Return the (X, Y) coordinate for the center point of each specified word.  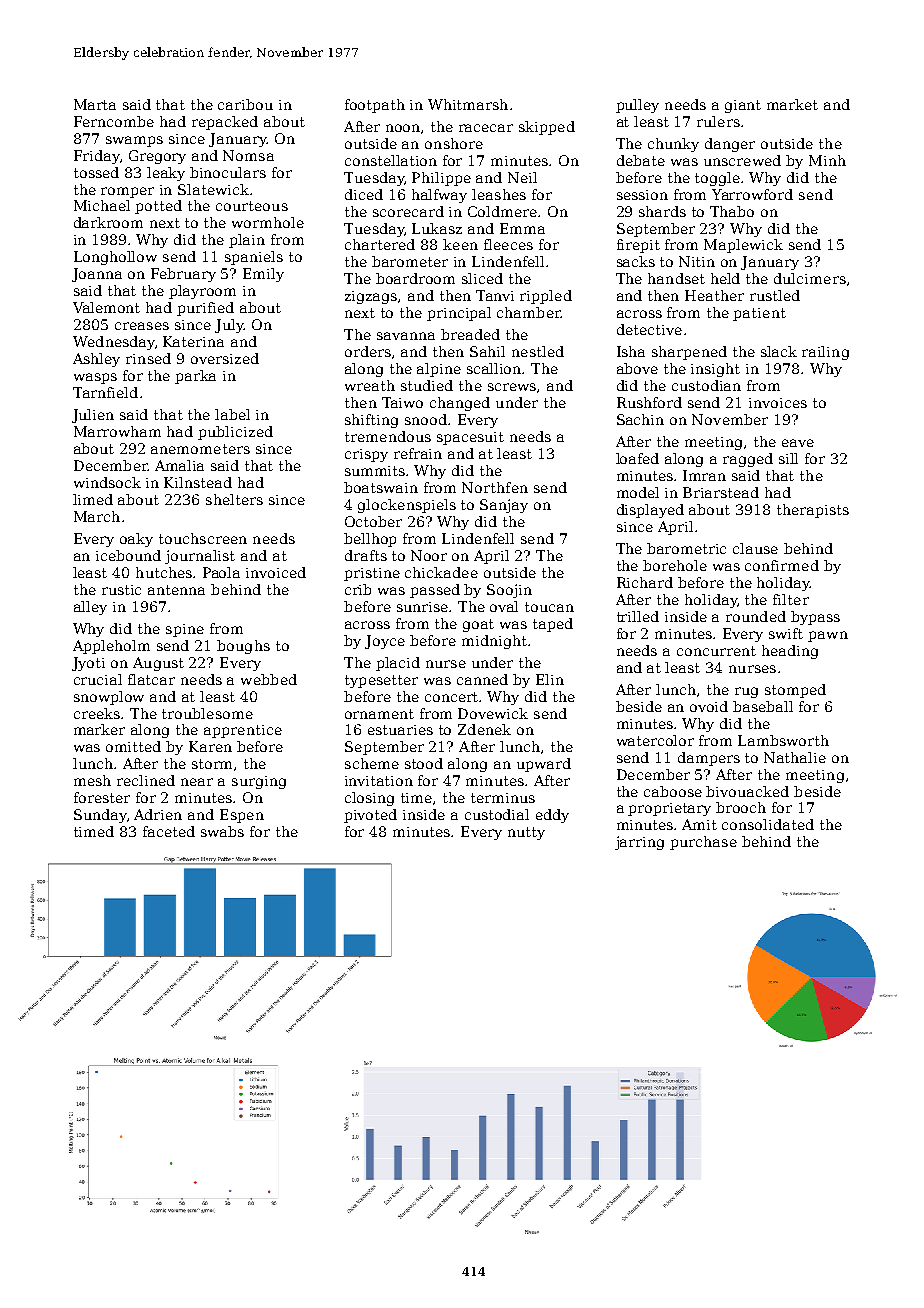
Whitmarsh (468, 104)
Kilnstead (198, 482)
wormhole (268, 222)
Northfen (495, 487)
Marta (95, 104)
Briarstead (721, 492)
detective (649, 329)
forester (102, 797)
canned (482, 679)
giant (743, 106)
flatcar (151, 679)
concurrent (716, 651)
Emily (263, 275)
